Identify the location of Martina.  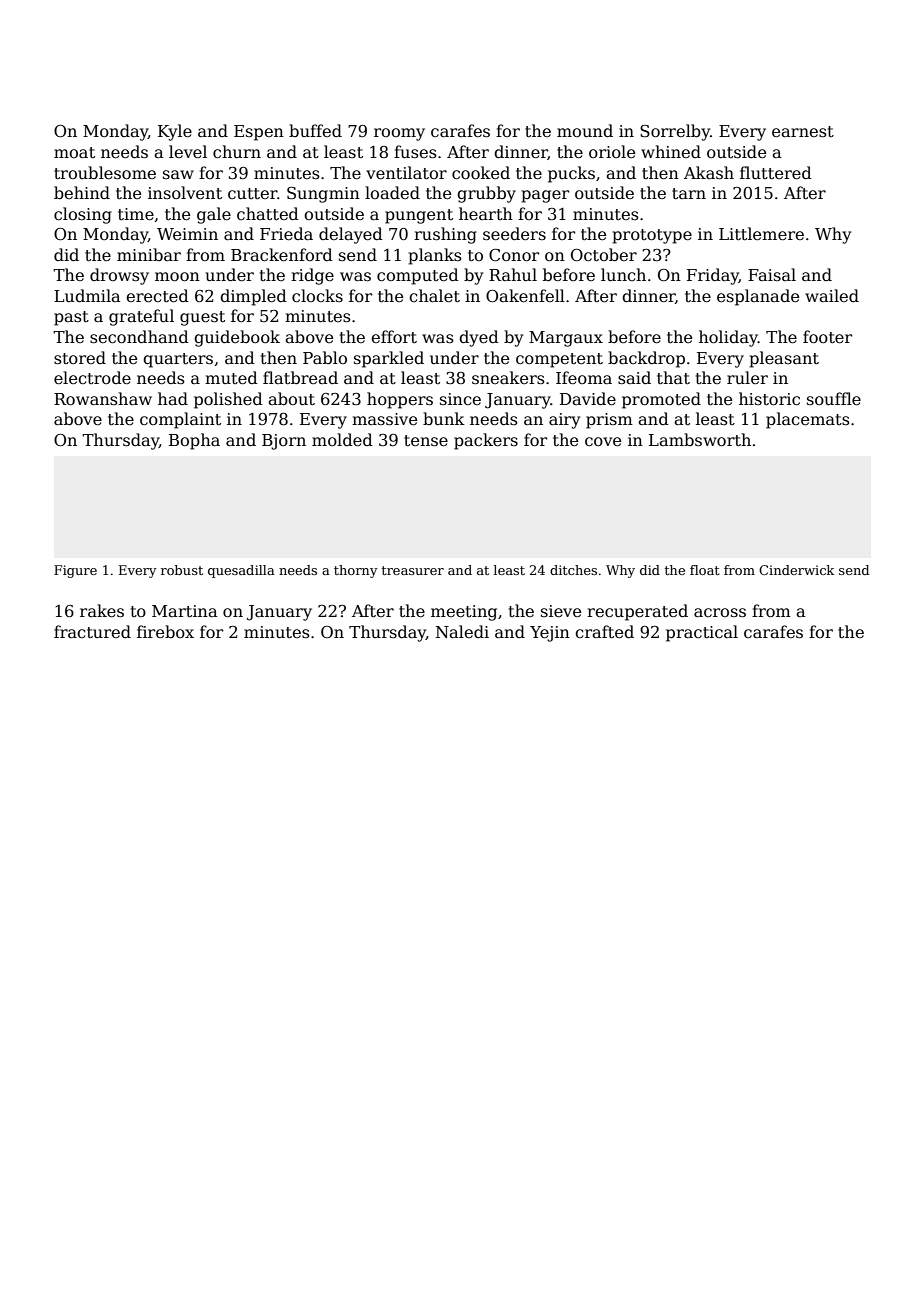
(185, 611).
